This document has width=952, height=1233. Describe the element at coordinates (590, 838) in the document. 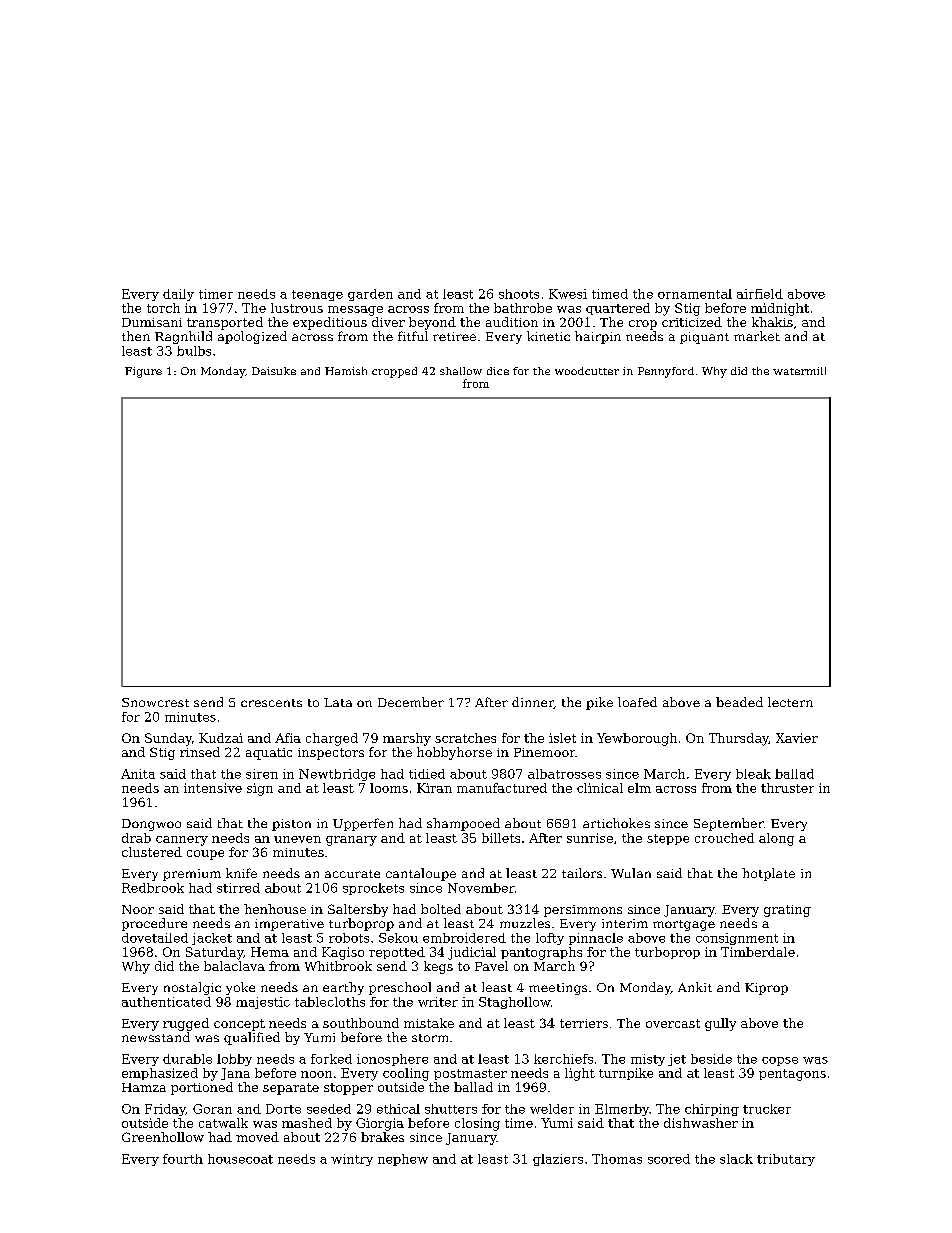

I see `sunrise` at that location.
